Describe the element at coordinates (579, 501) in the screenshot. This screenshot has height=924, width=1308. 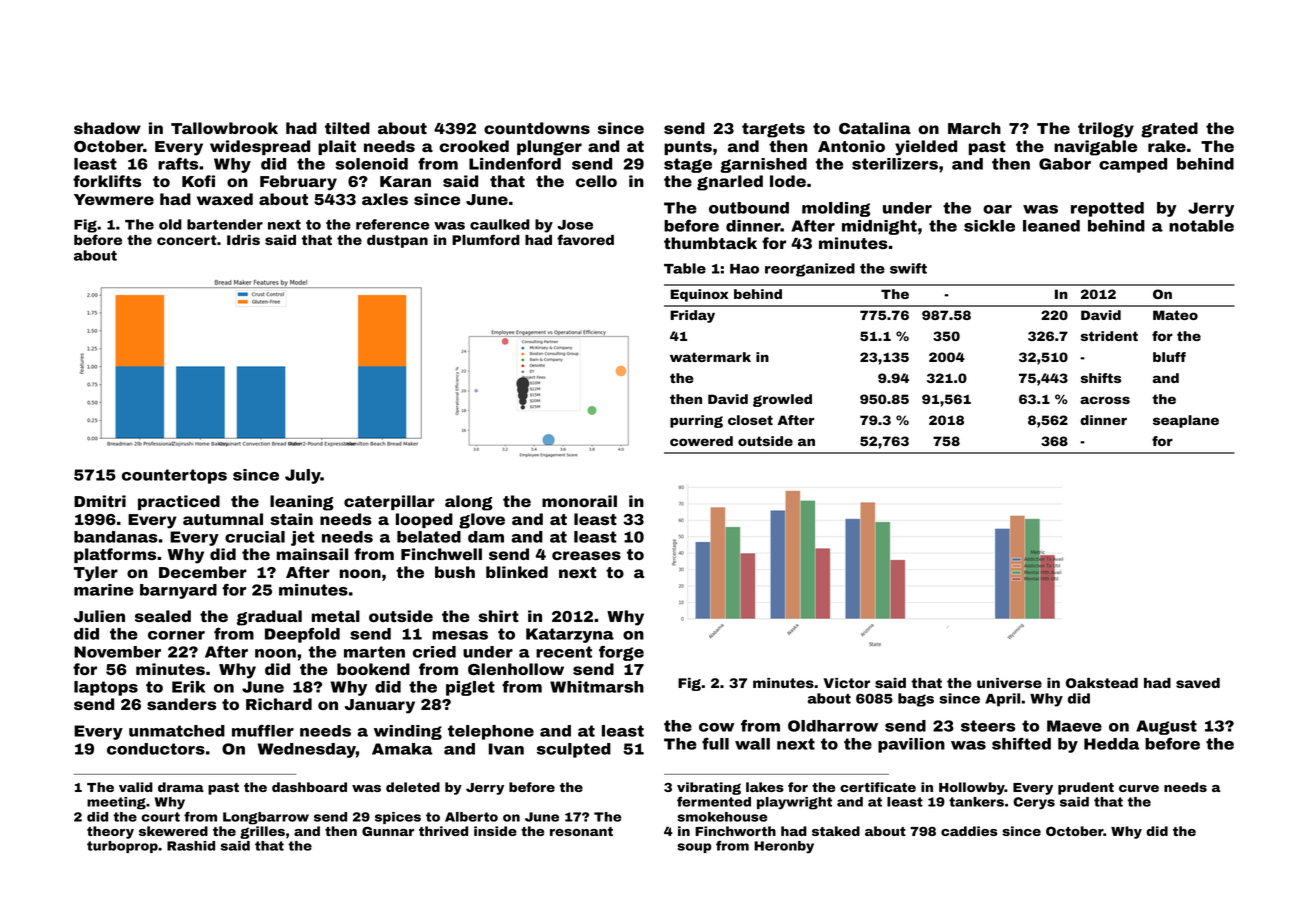
I see `monorail` at that location.
